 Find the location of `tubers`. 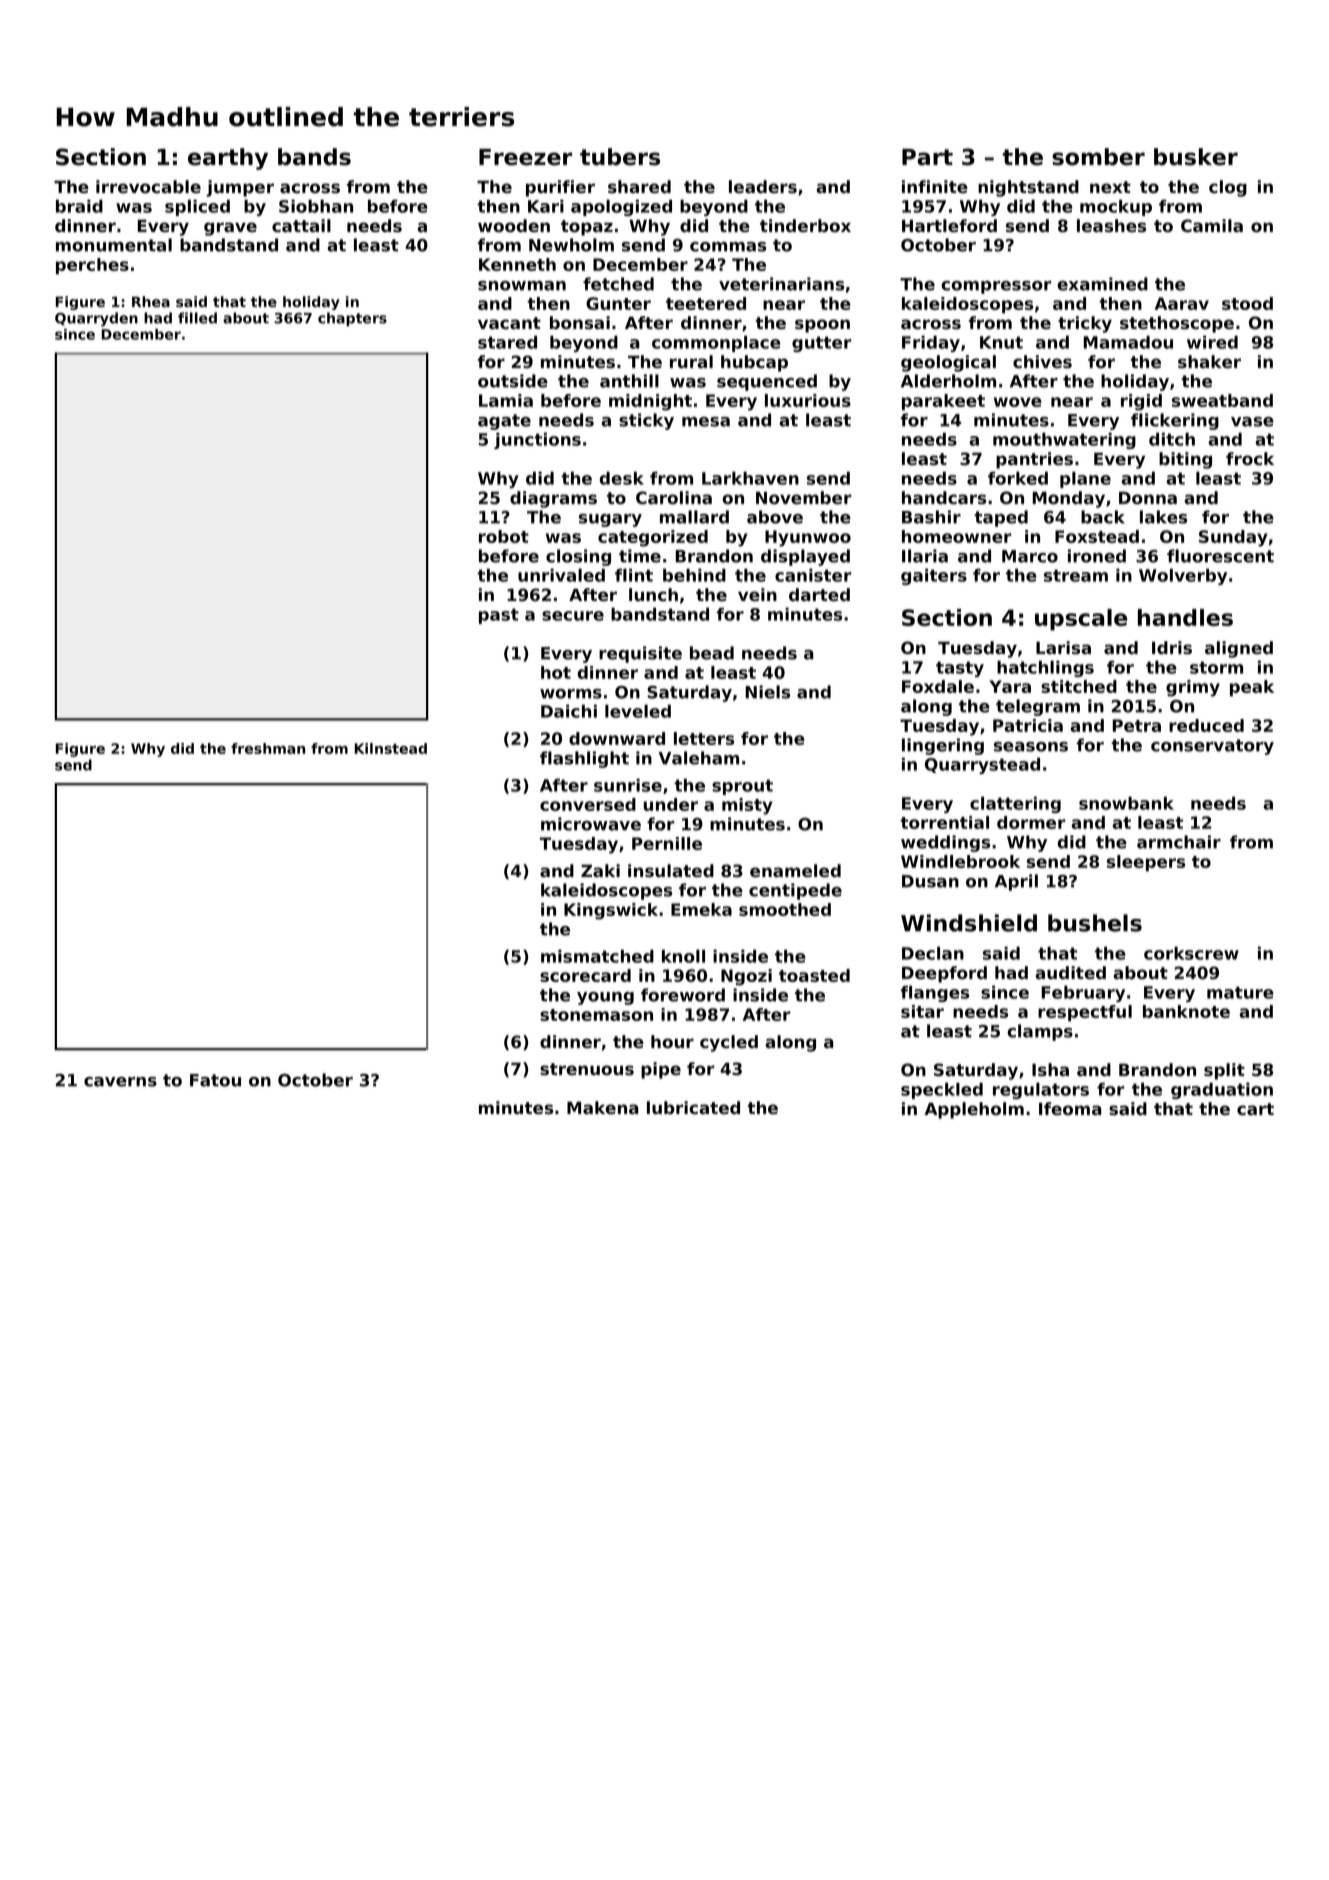

tubers is located at coordinates (620, 157).
